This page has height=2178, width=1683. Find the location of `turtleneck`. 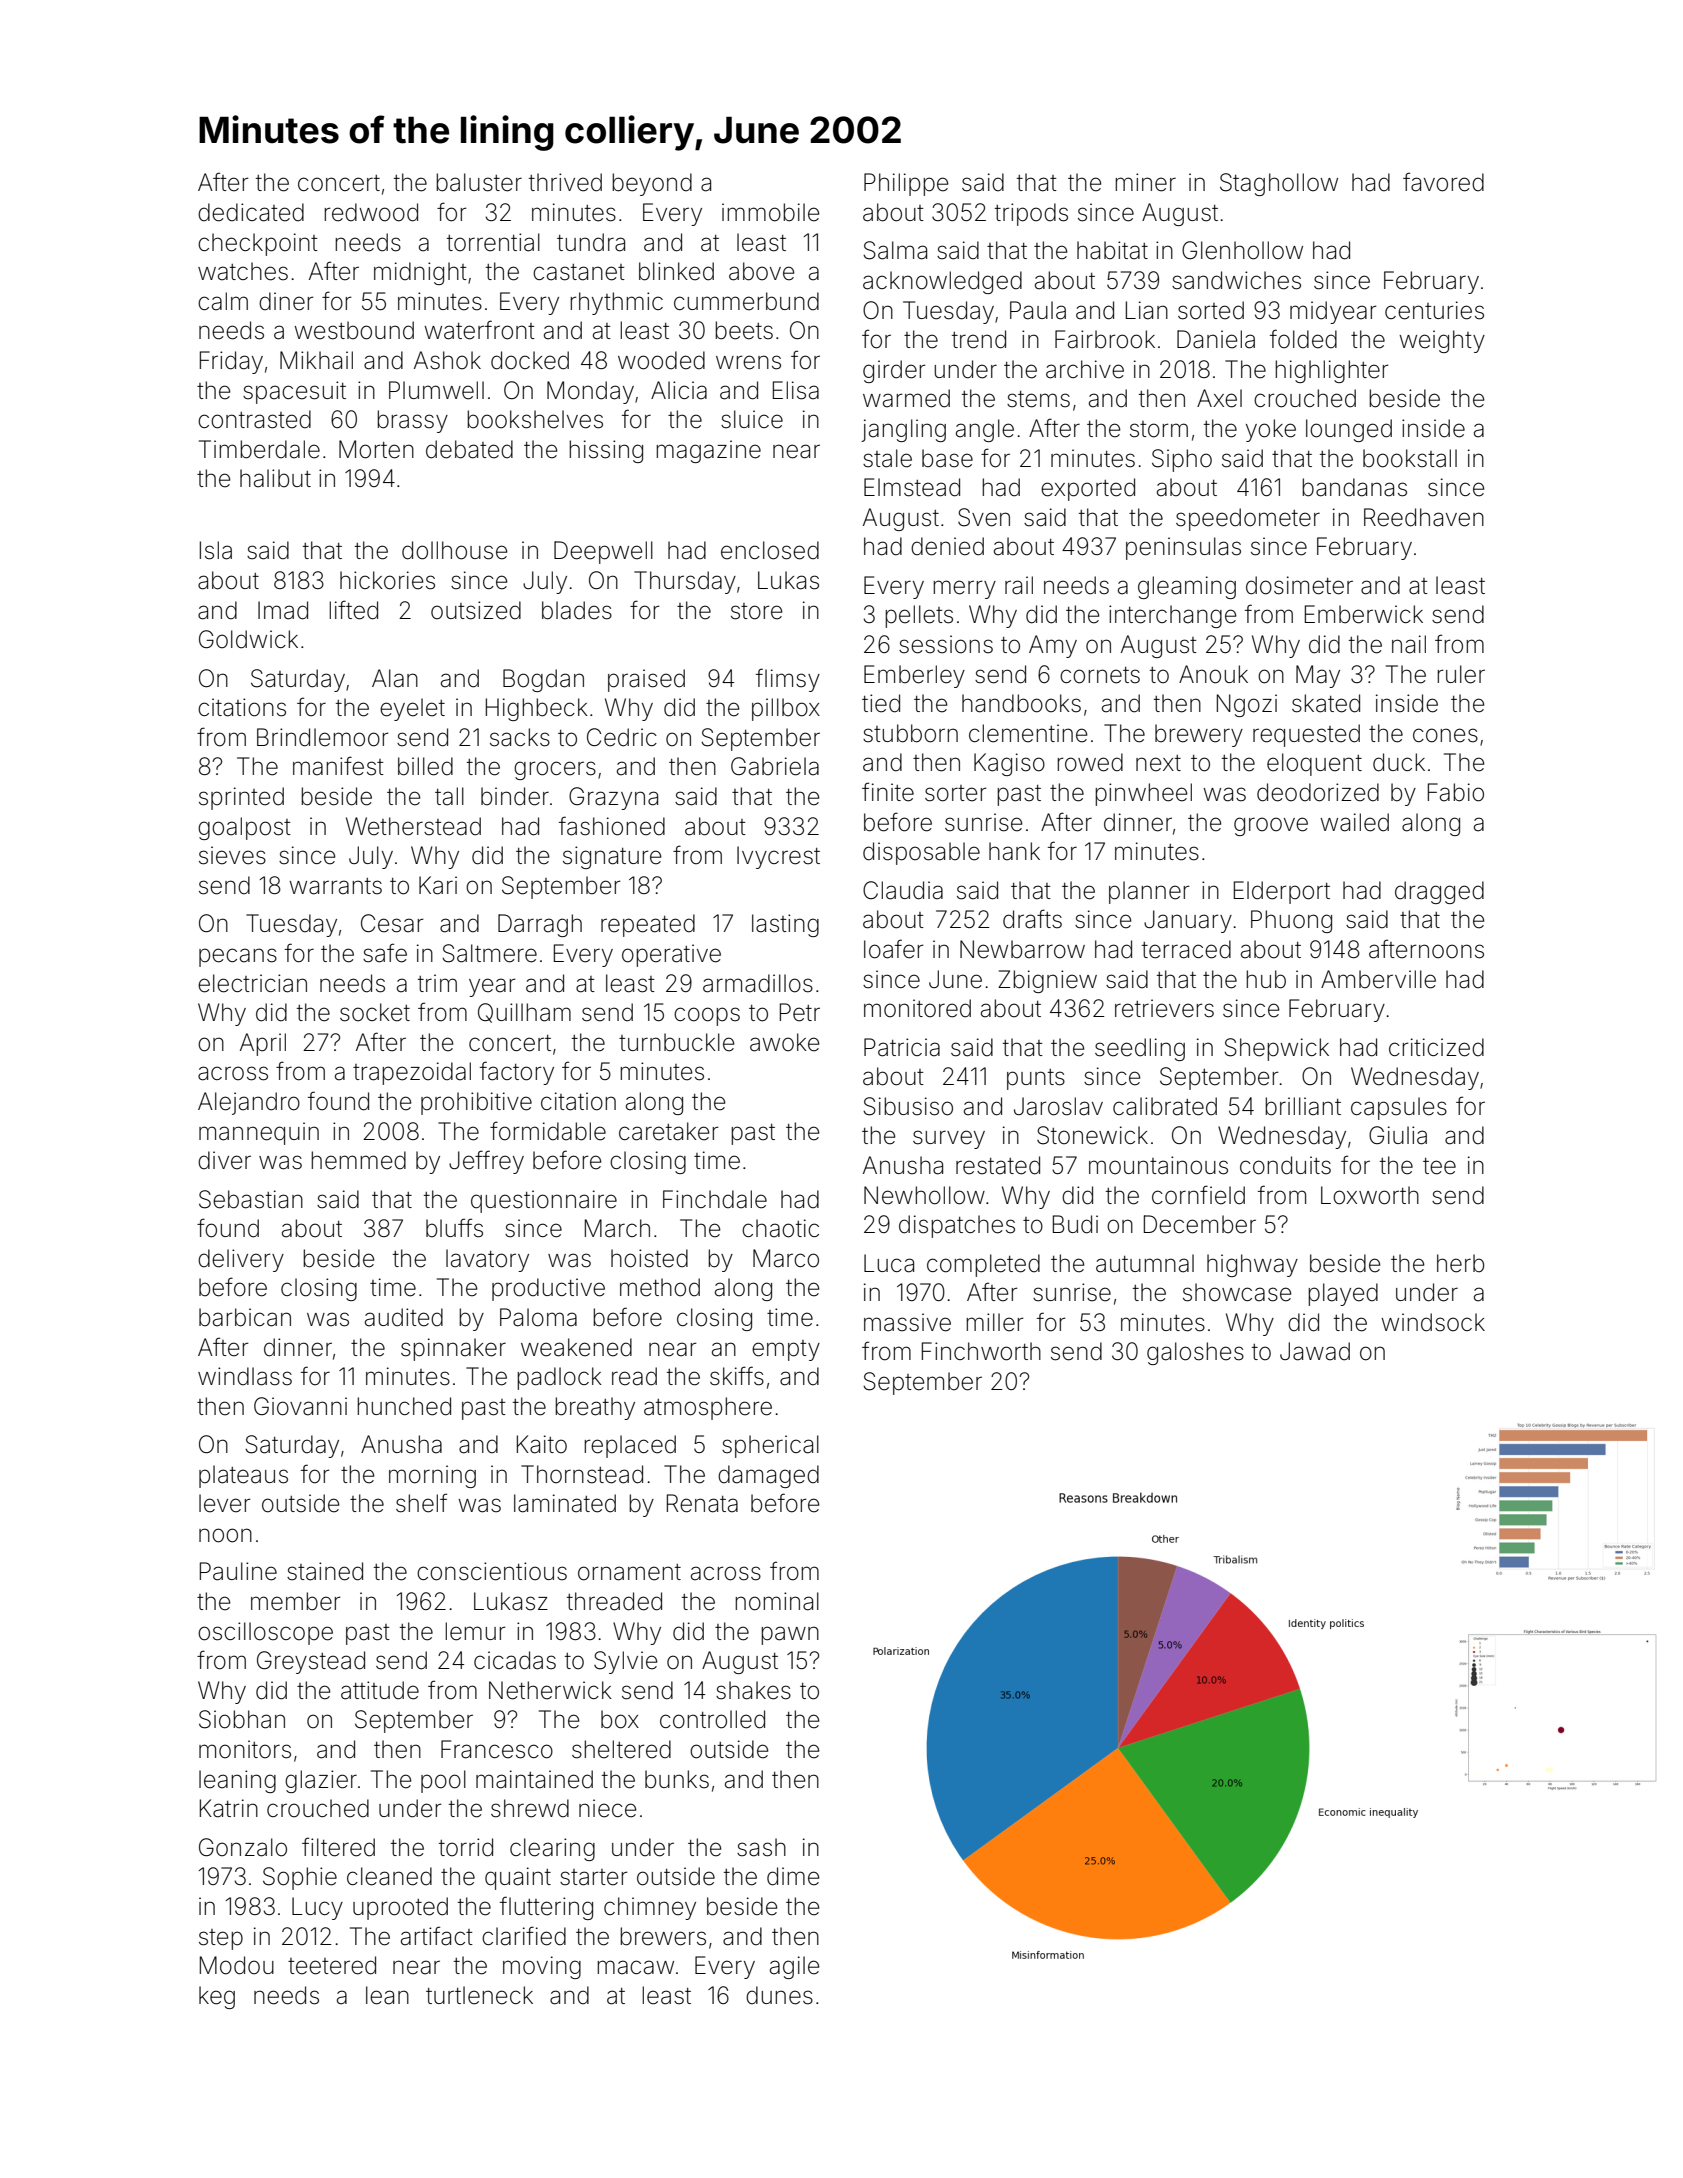

turtleneck is located at coordinates (479, 1995).
